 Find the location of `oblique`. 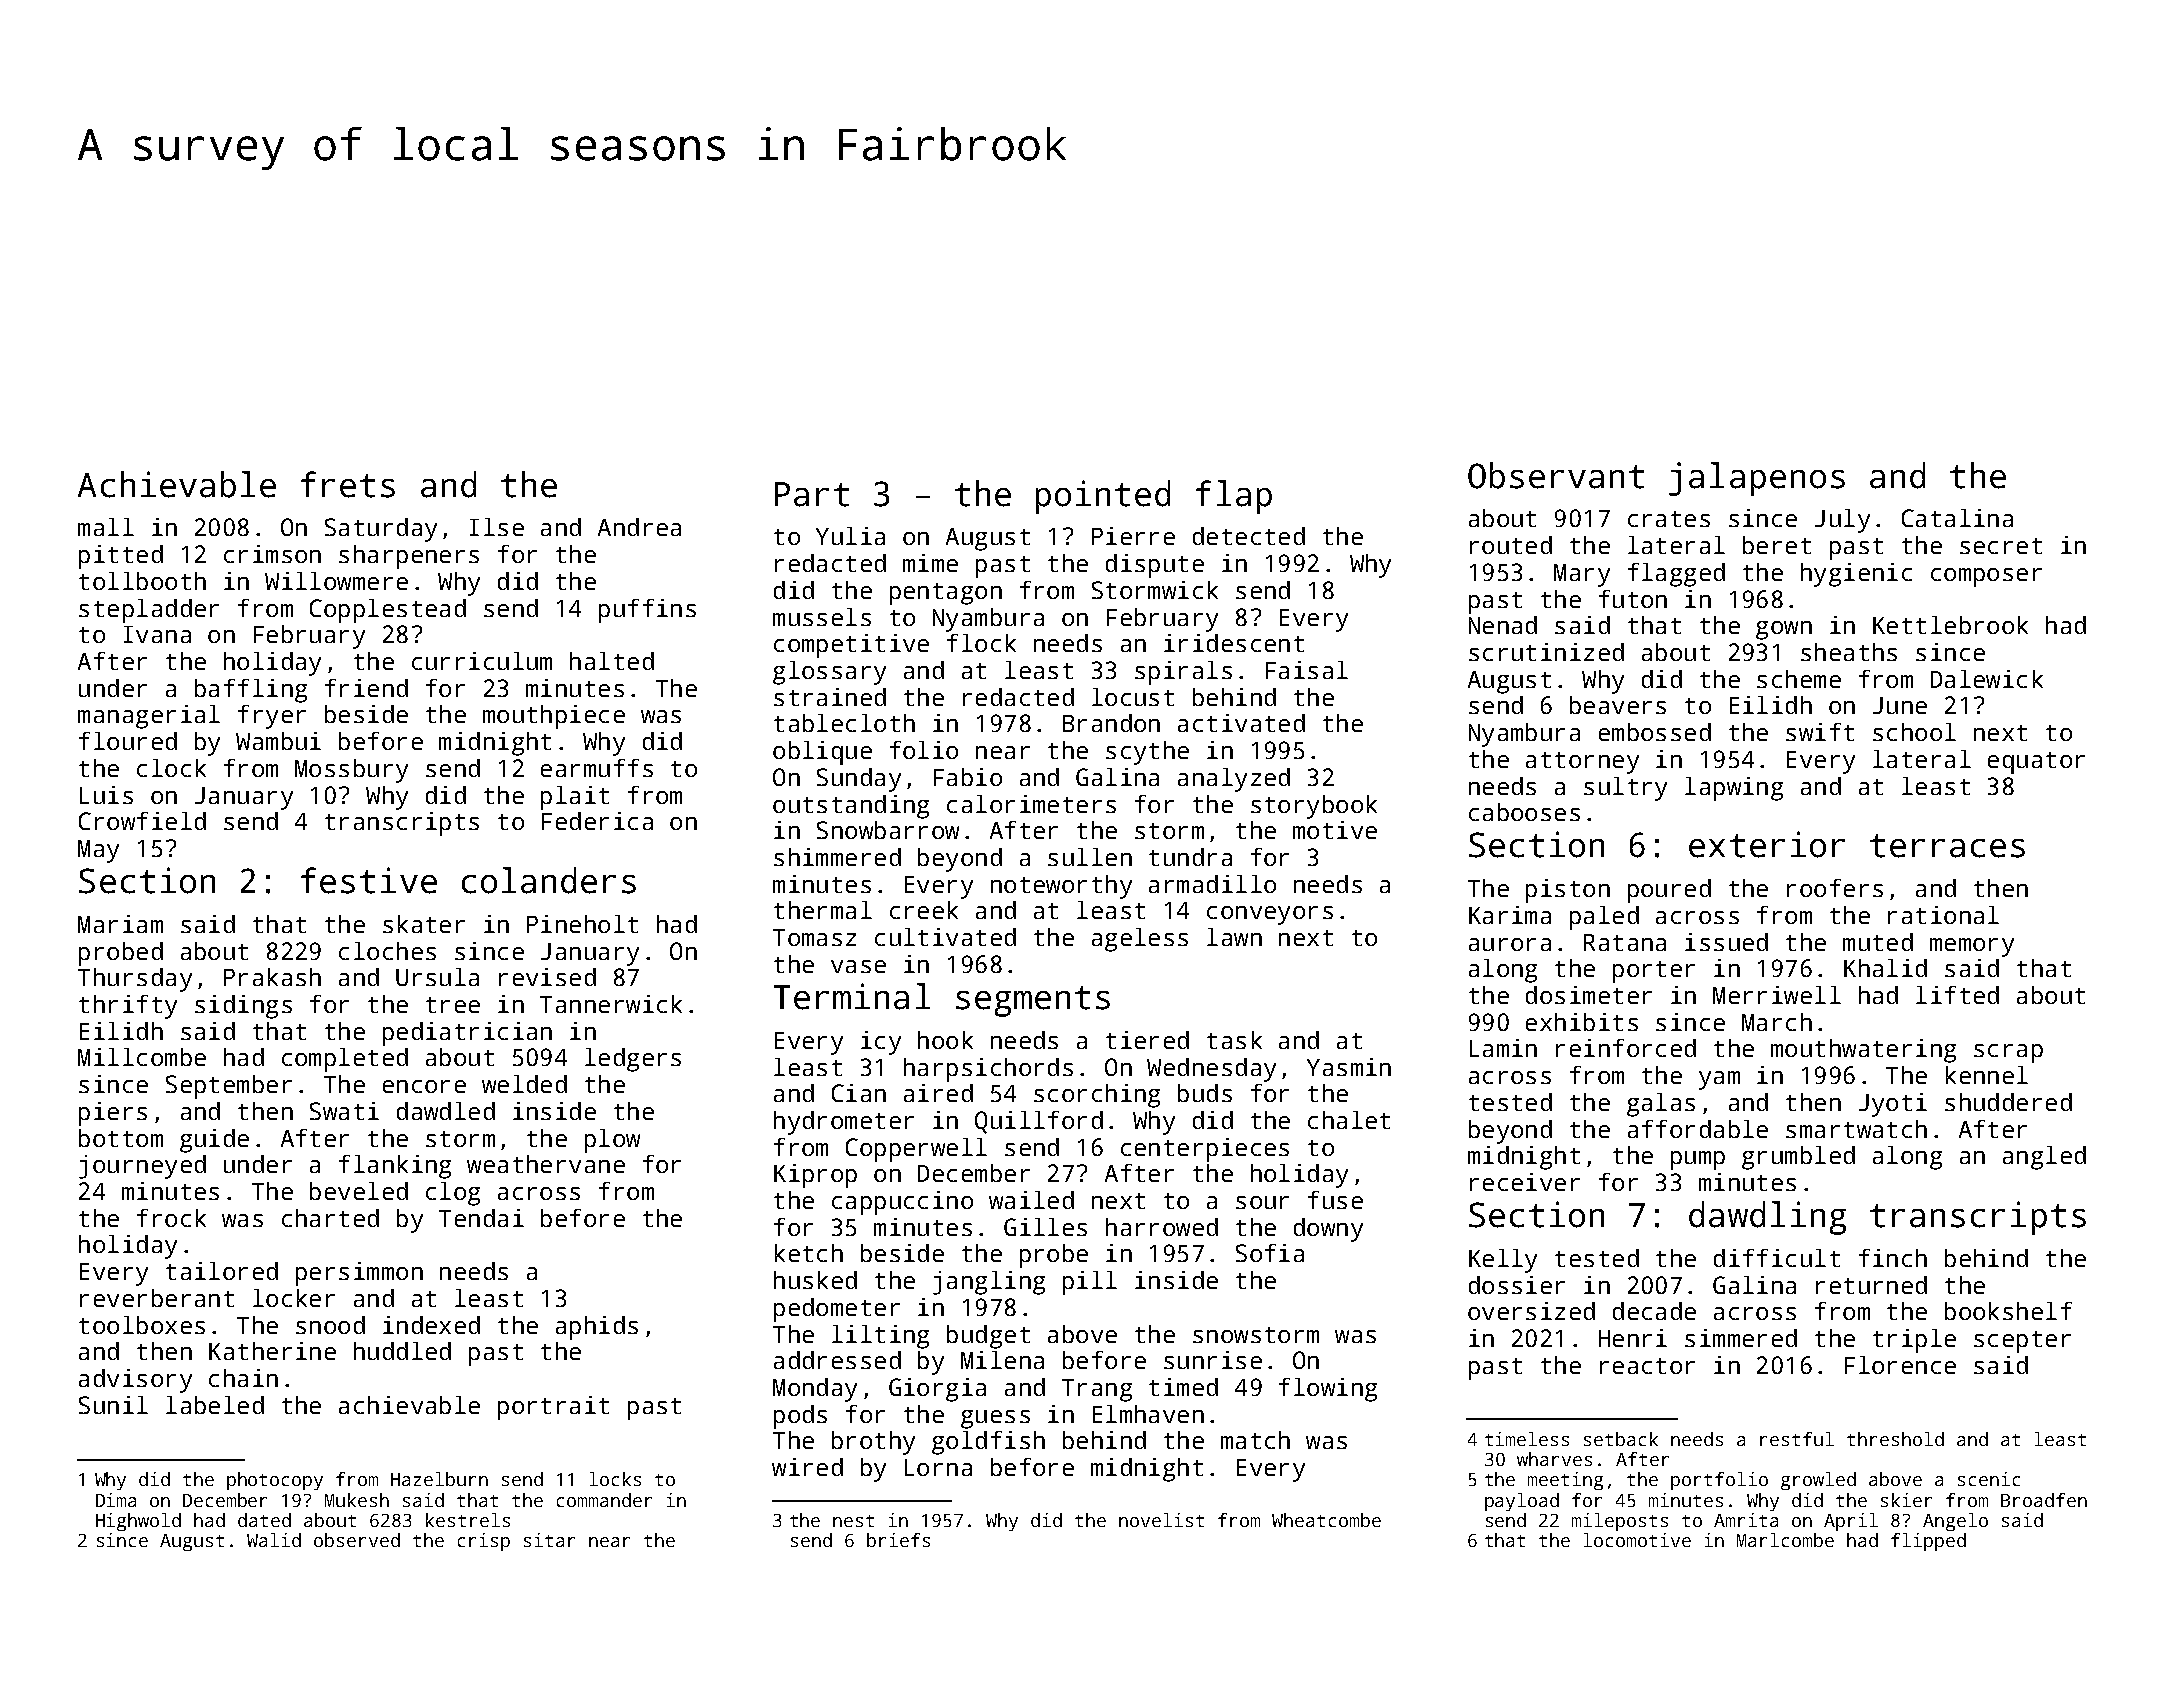

oblique is located at coordinates (822, 753).
